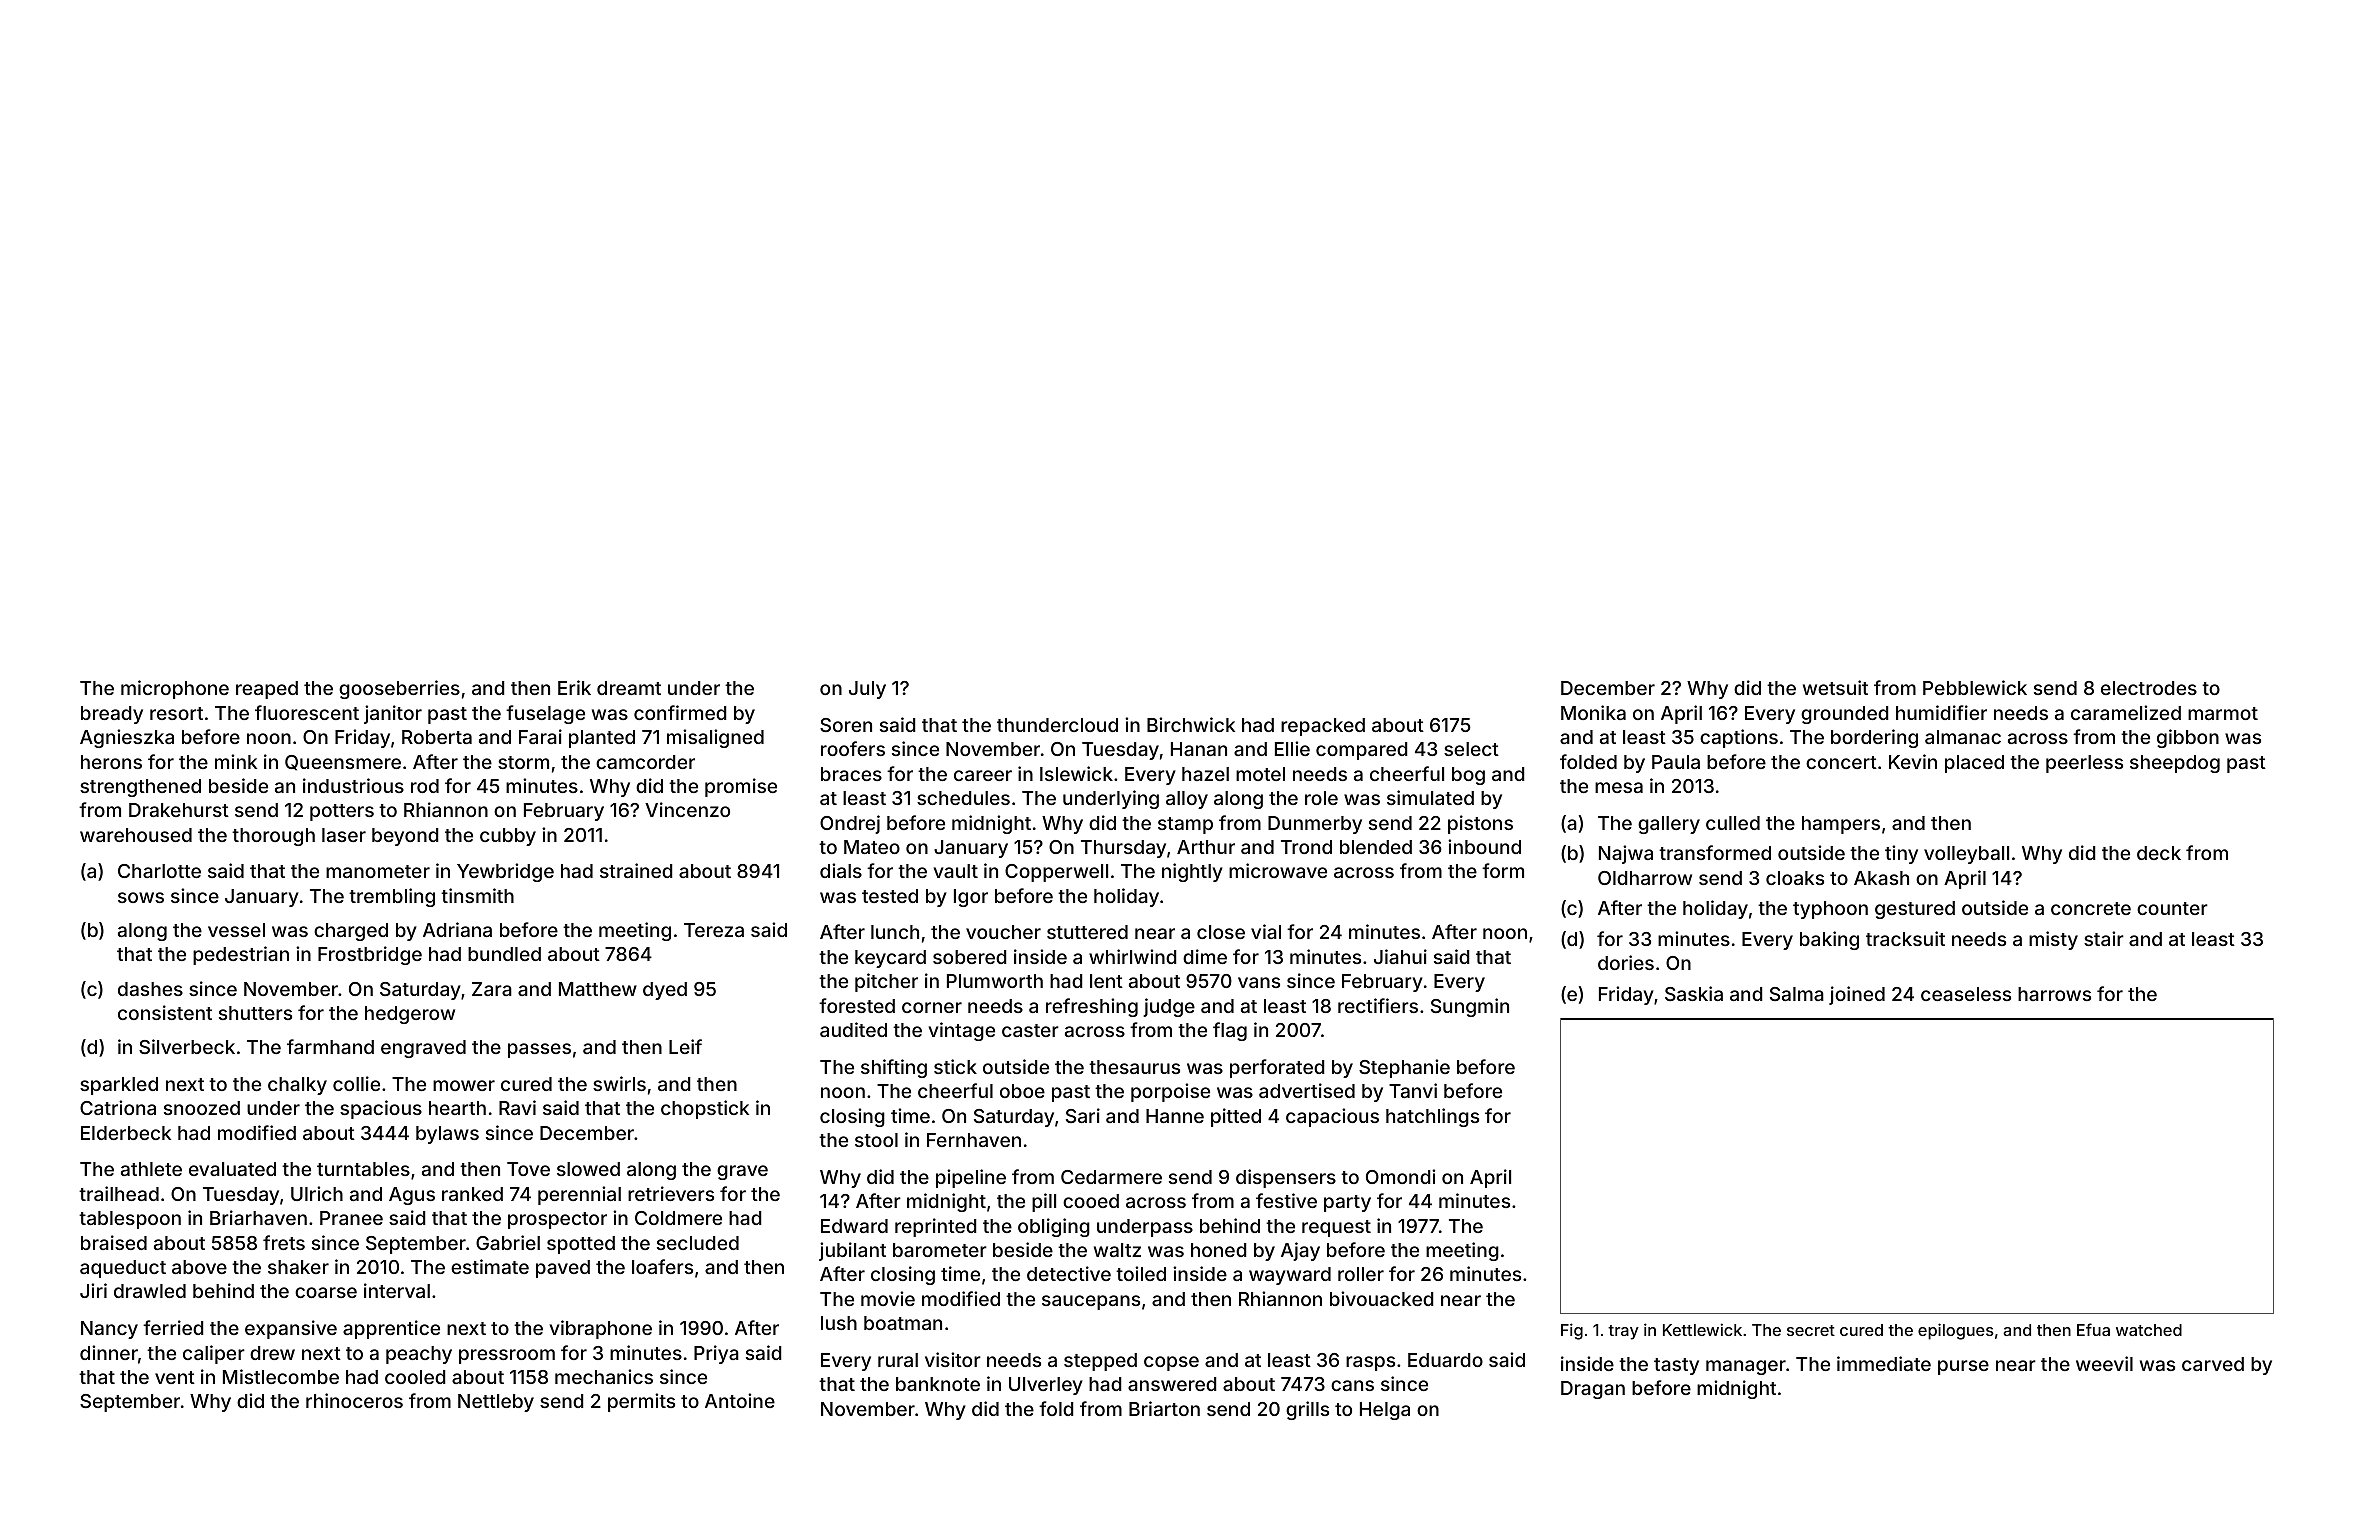 The height and width of the image is (1523, 2354). What do you see at coordinates (317, 1193) in the image?
I see `Ulrich` at bounding box center [317, 1193].
